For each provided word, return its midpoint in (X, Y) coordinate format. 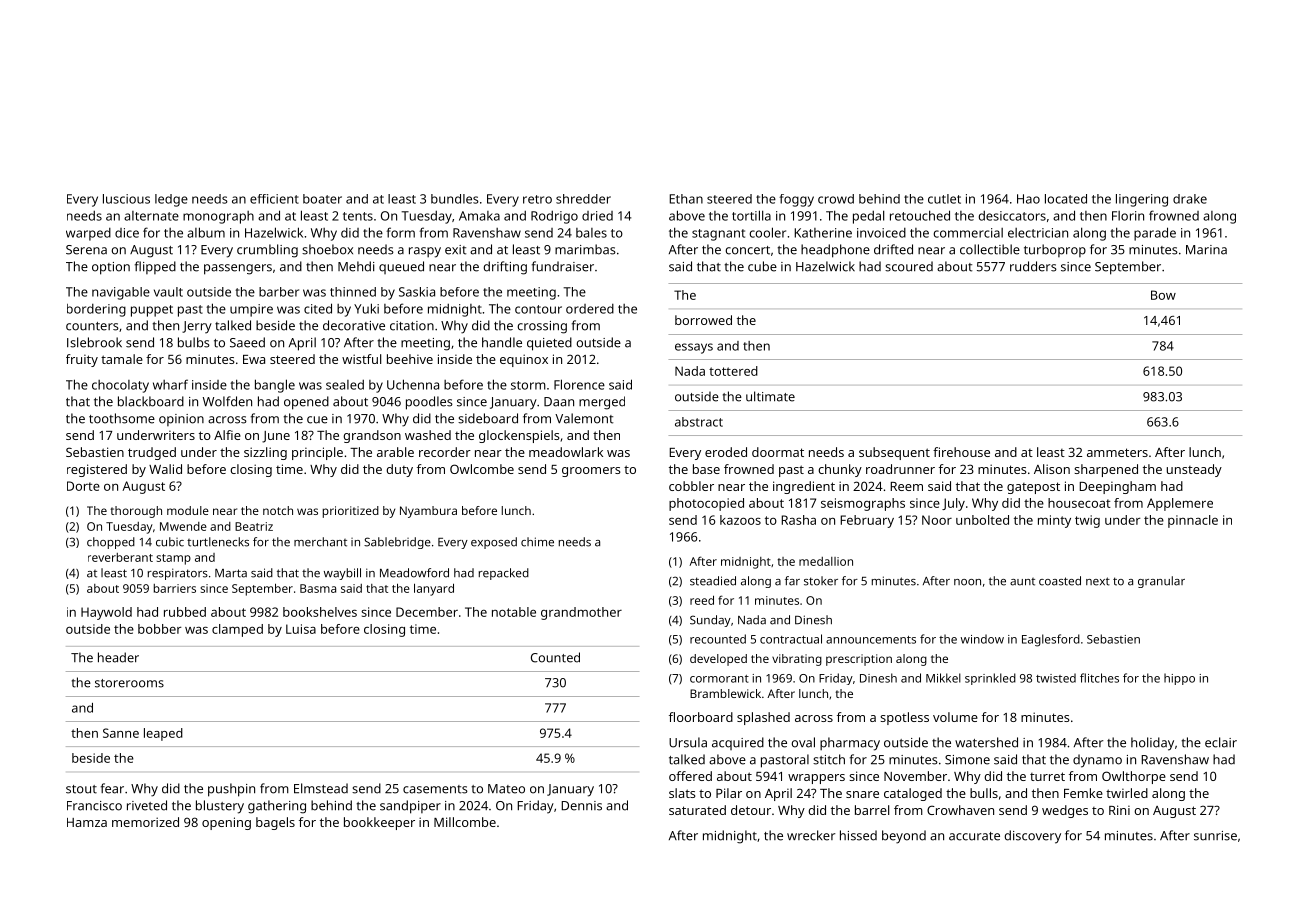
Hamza (87, 822)
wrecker (811, 835)
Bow (1163, 295)
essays (694, 348)
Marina (1206, 250)
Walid (165, 469)
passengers (238, 269)
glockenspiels (519, 436)
